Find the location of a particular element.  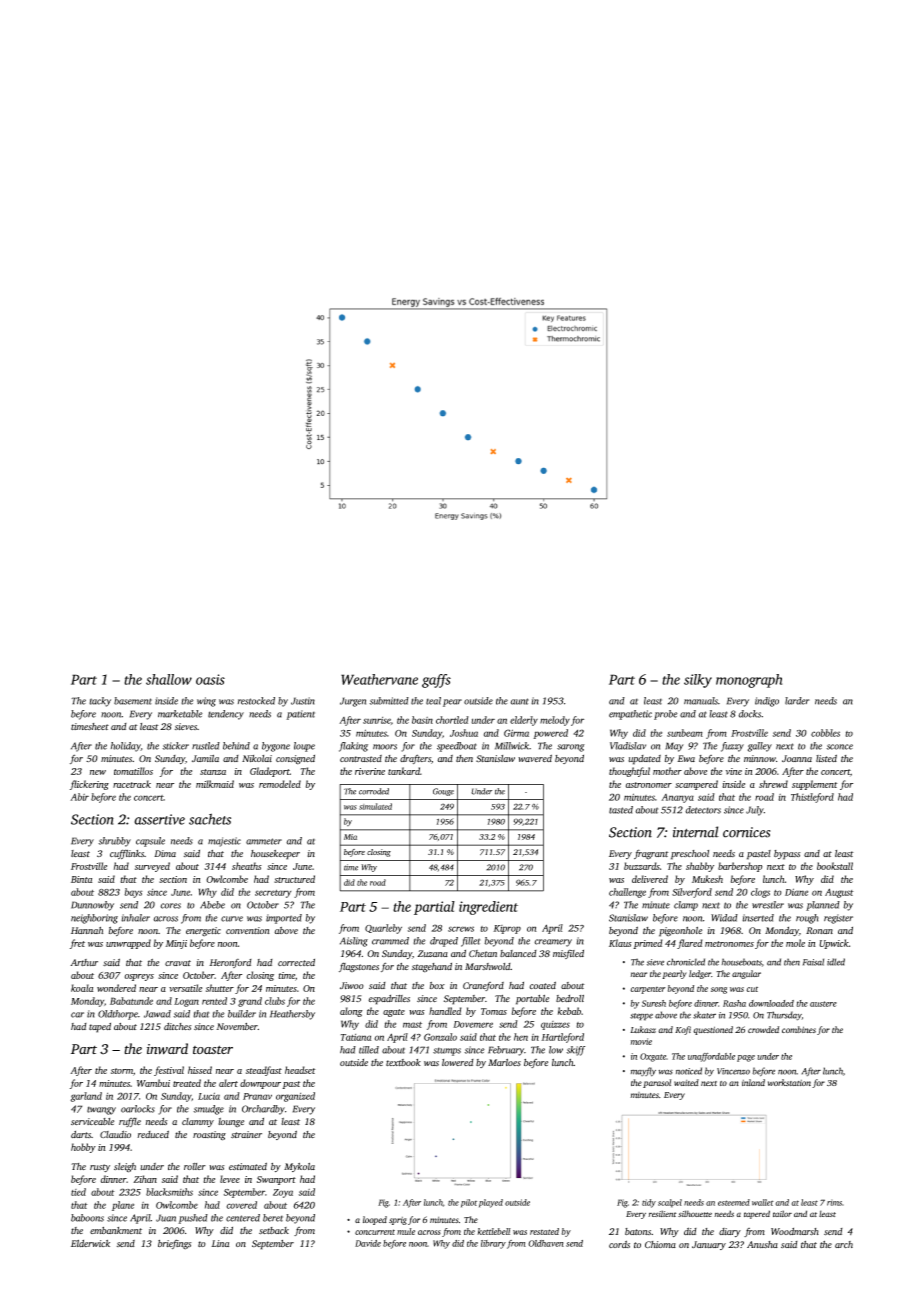

Elderwick is located at coordinates (90, 1243).
